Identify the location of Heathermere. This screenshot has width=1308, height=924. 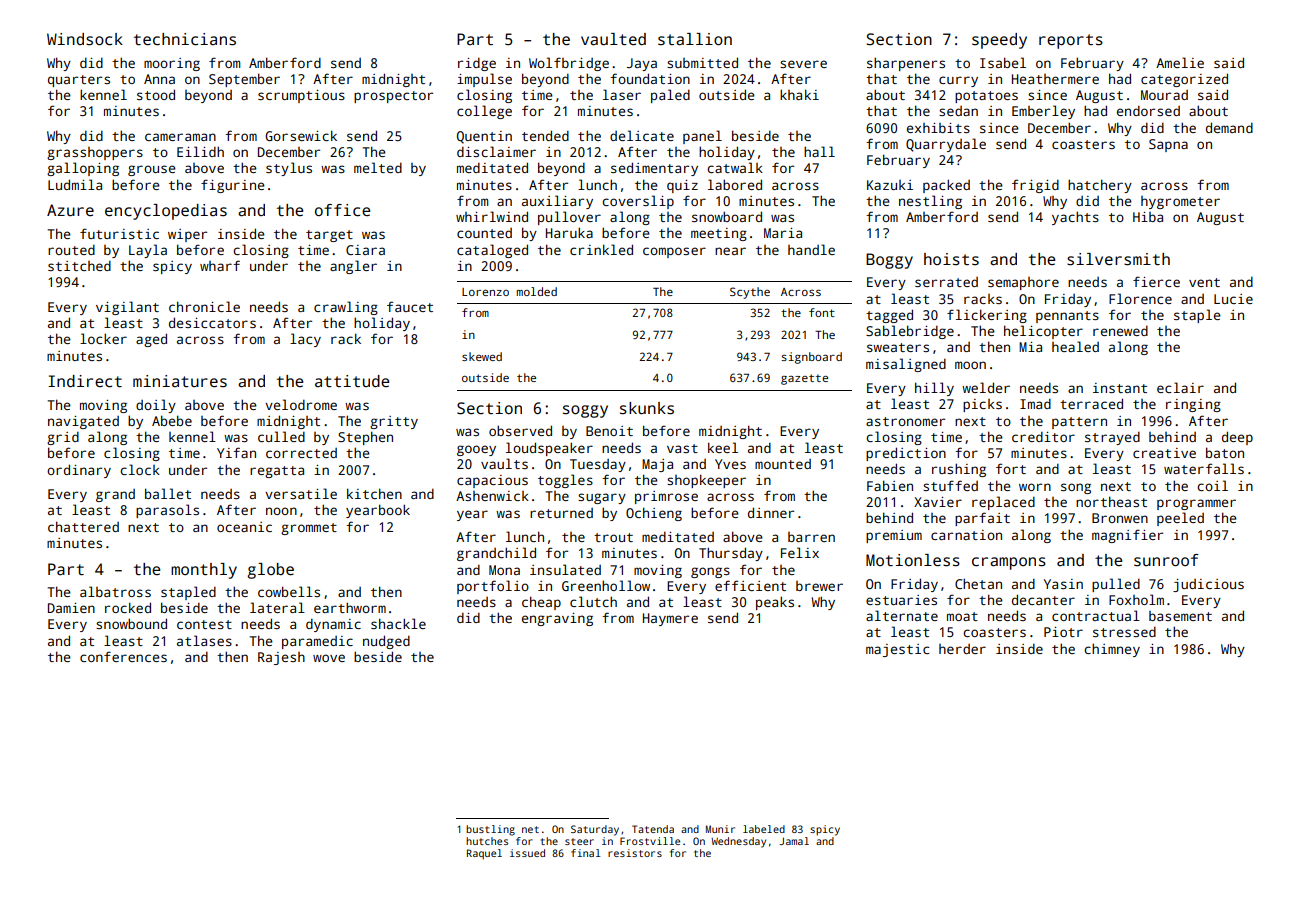
(1055, 79).
